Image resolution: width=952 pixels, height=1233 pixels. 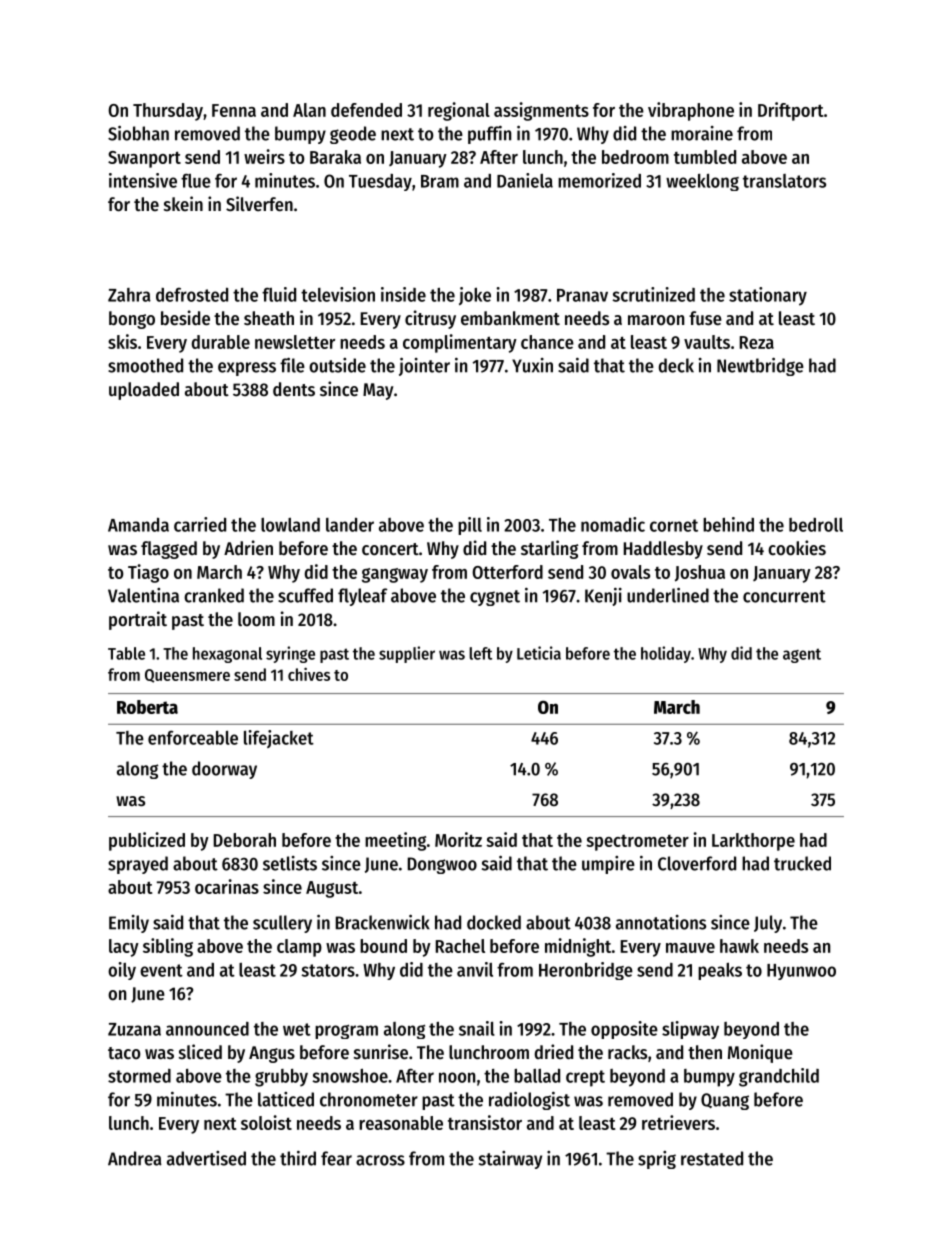 I want to click on restated, so click(x=712, y=1158).
